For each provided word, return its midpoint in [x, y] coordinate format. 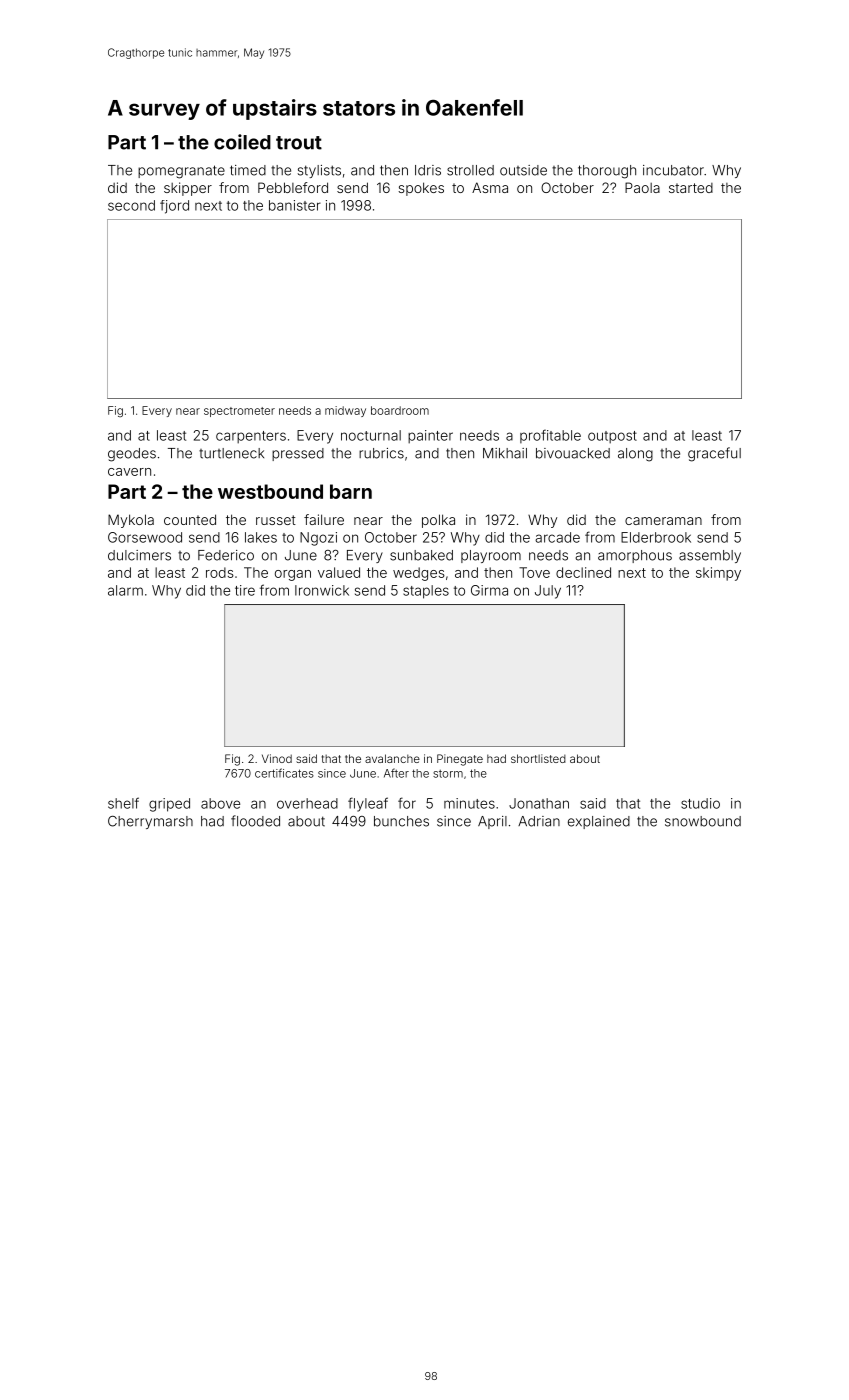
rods [220, 572]
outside [523, 170]
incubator [673, 170]
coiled [242, 142]
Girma [489, 590]
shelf [123, 803]
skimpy [718, 574]
